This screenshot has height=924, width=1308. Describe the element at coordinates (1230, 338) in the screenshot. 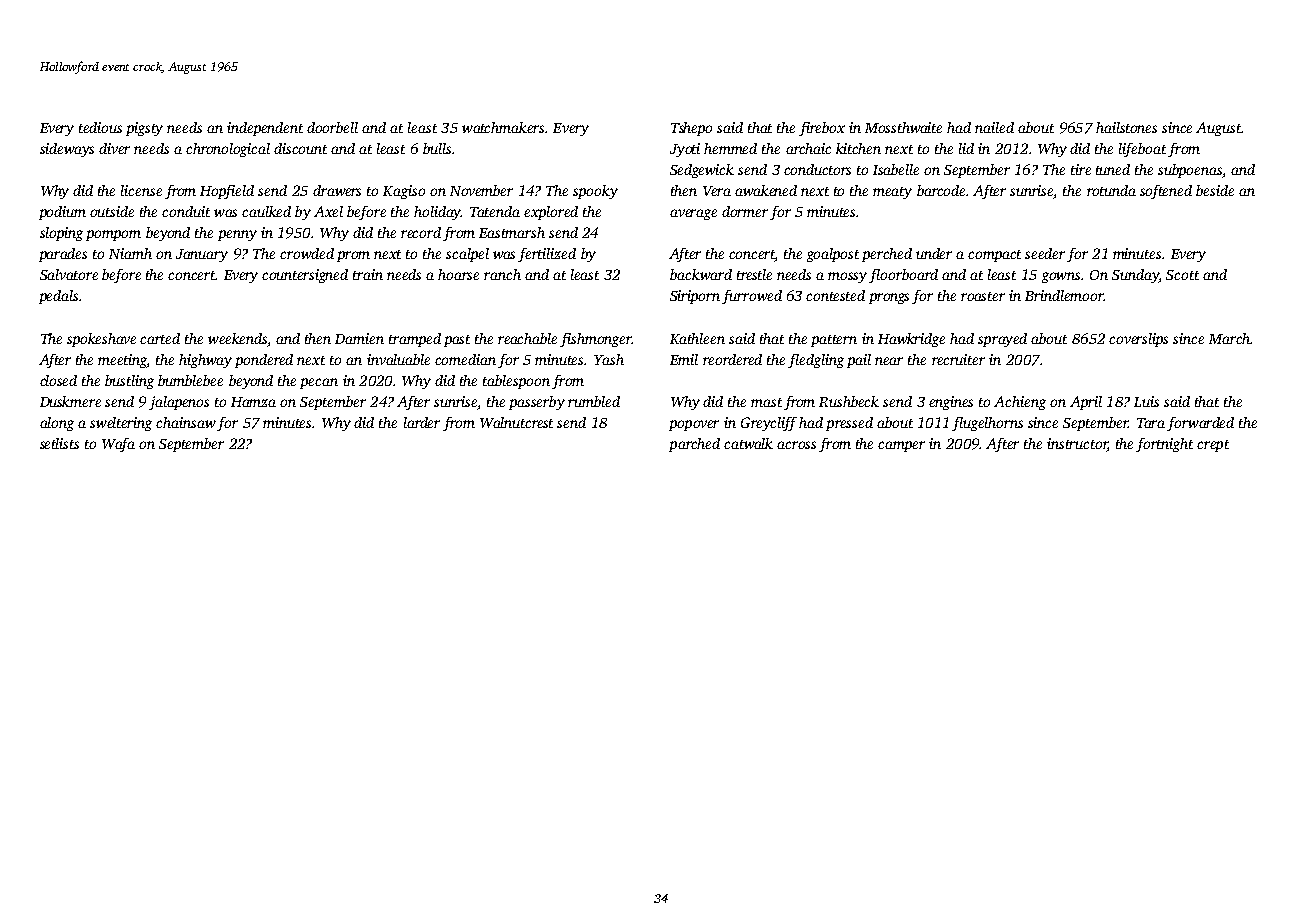

I see `March` at that location.
